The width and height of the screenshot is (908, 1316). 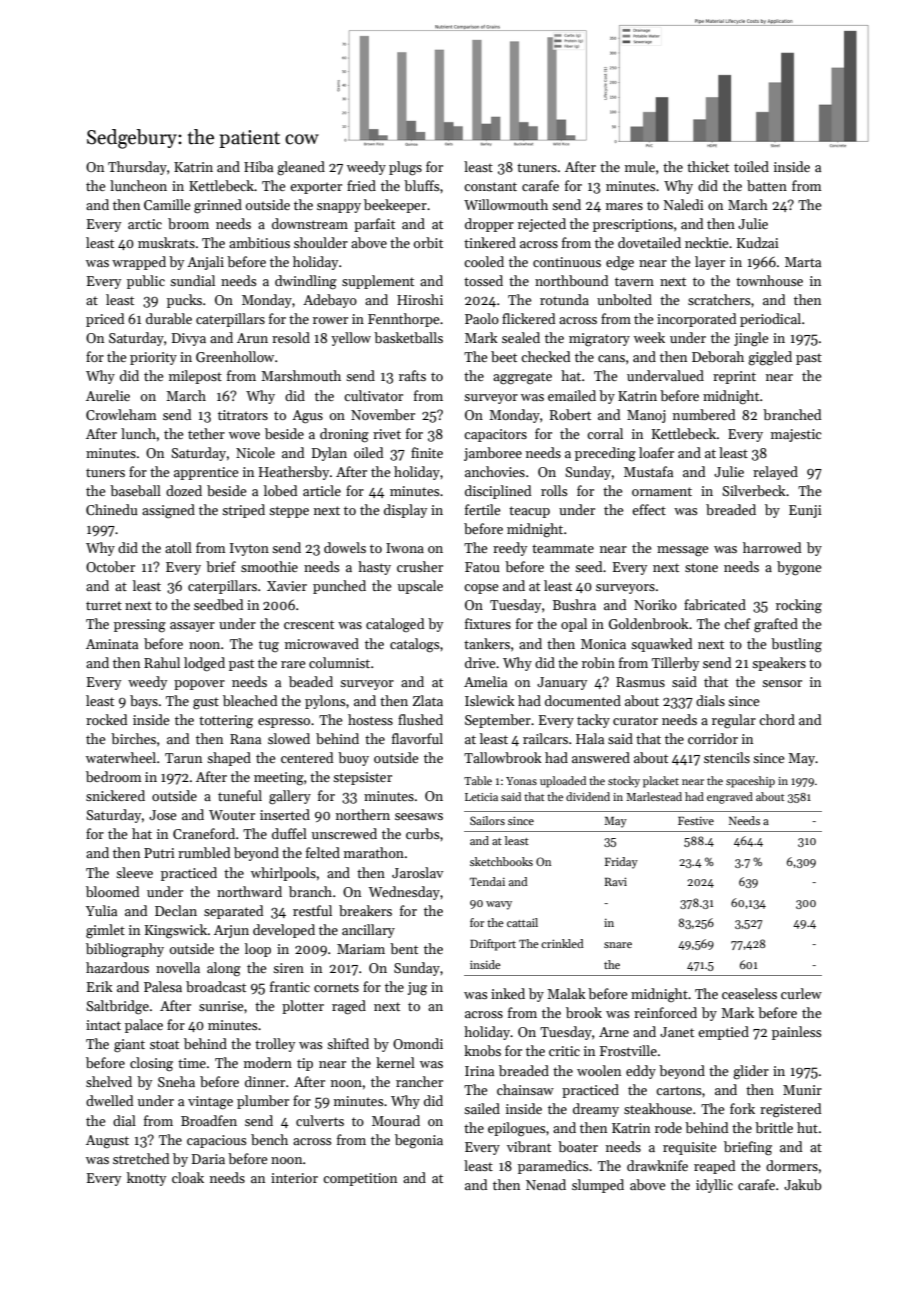 What do you see at coordinates (770, 320) in the screenshot?
I see `periodical` at bounding box center [770, 320].
